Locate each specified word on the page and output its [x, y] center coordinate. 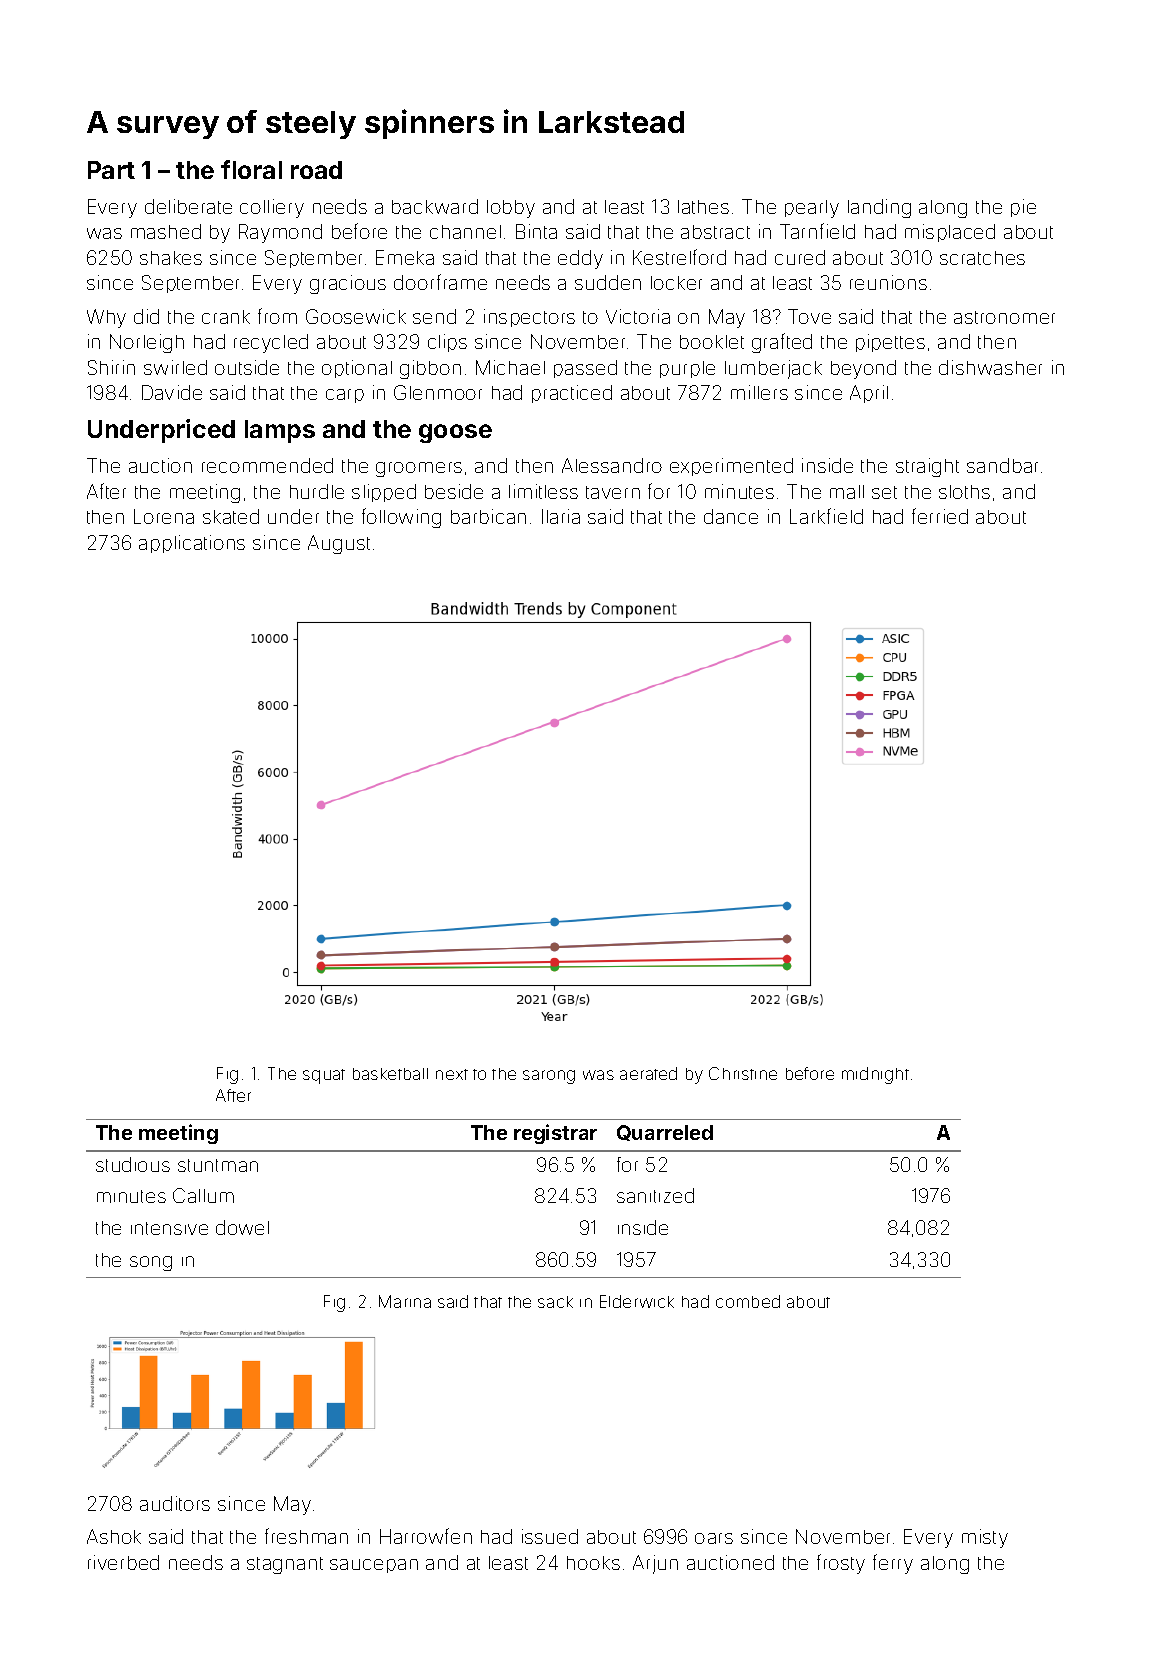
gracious [348, 284]
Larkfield [826, 516]
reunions [888, 282]
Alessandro [612, 465]
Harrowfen [426, 1536]
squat [324, 1076]
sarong [549, 1077]
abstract [715, 232]
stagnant [285, 1565]
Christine [743, 1073]
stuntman [218, 1165]
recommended [267, 465]
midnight [875, 1075]
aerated [648, 1073]
